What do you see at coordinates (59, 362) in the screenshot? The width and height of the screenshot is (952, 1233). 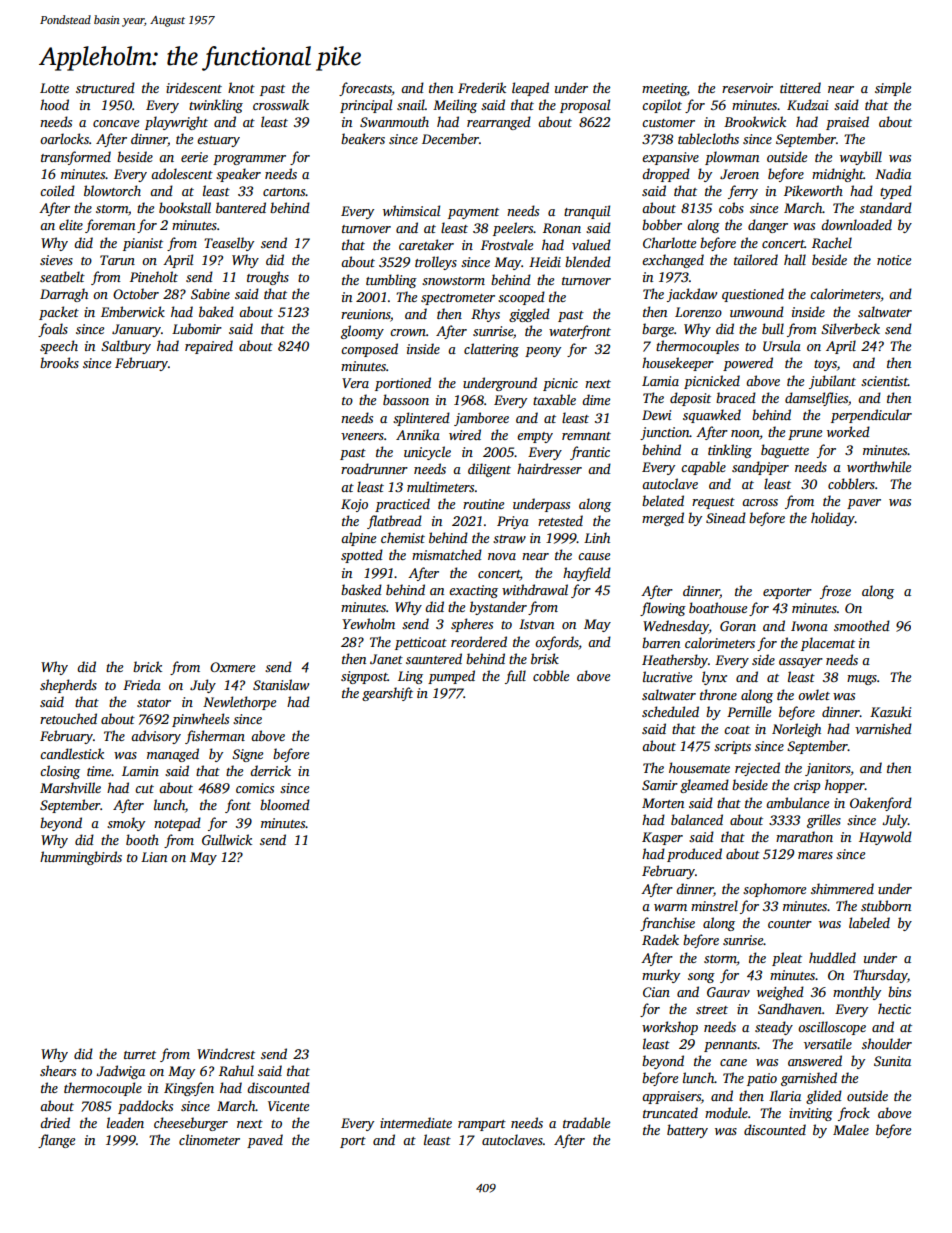 I see `brooks` at bounding box center [59, 362].
